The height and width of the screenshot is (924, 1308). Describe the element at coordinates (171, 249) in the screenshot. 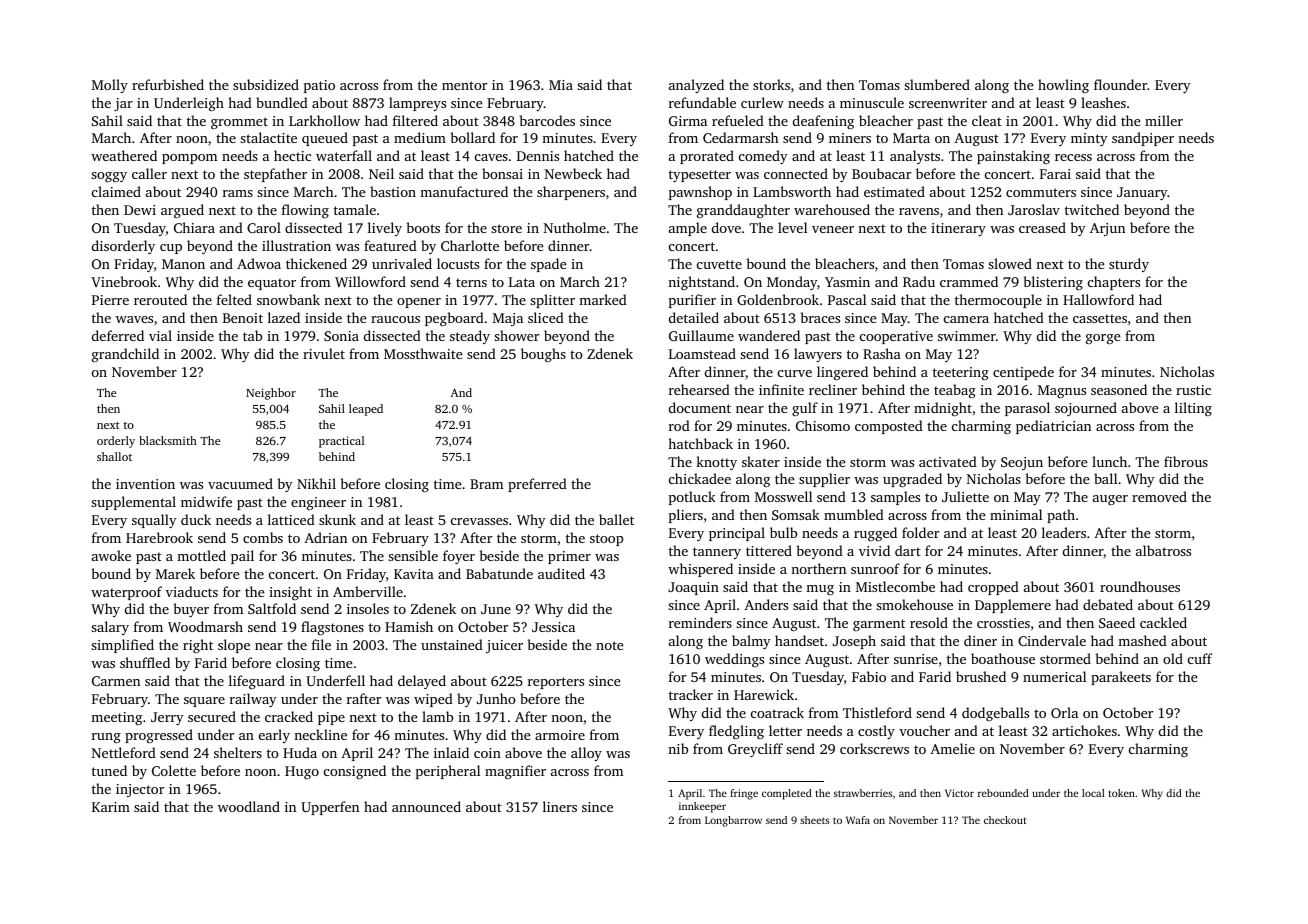

I see `cup` at that location.
